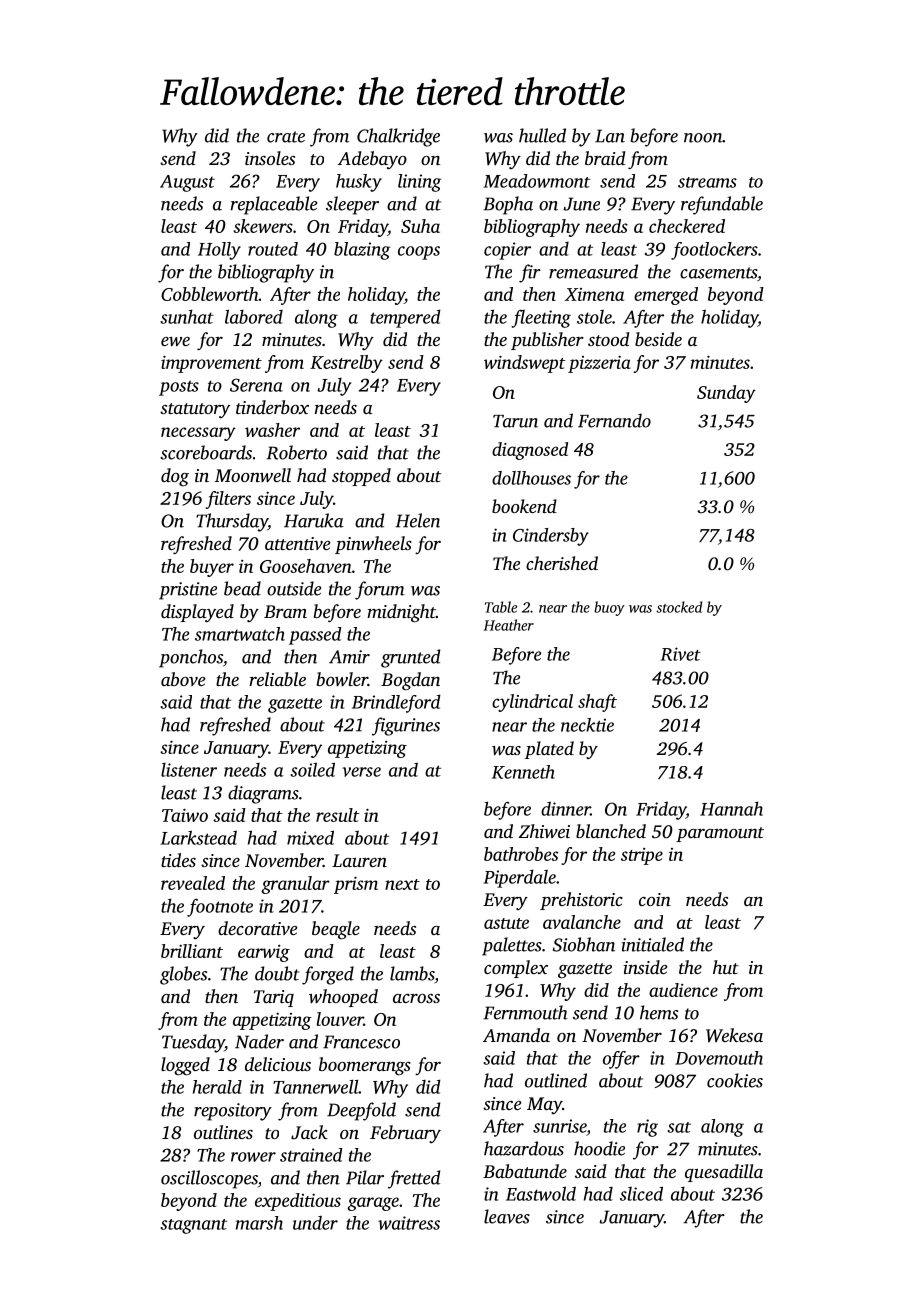  What do you see at coordinates (316, 1086) in the document?
I see `Tannerwell` at bounding box center [316, 1086].
